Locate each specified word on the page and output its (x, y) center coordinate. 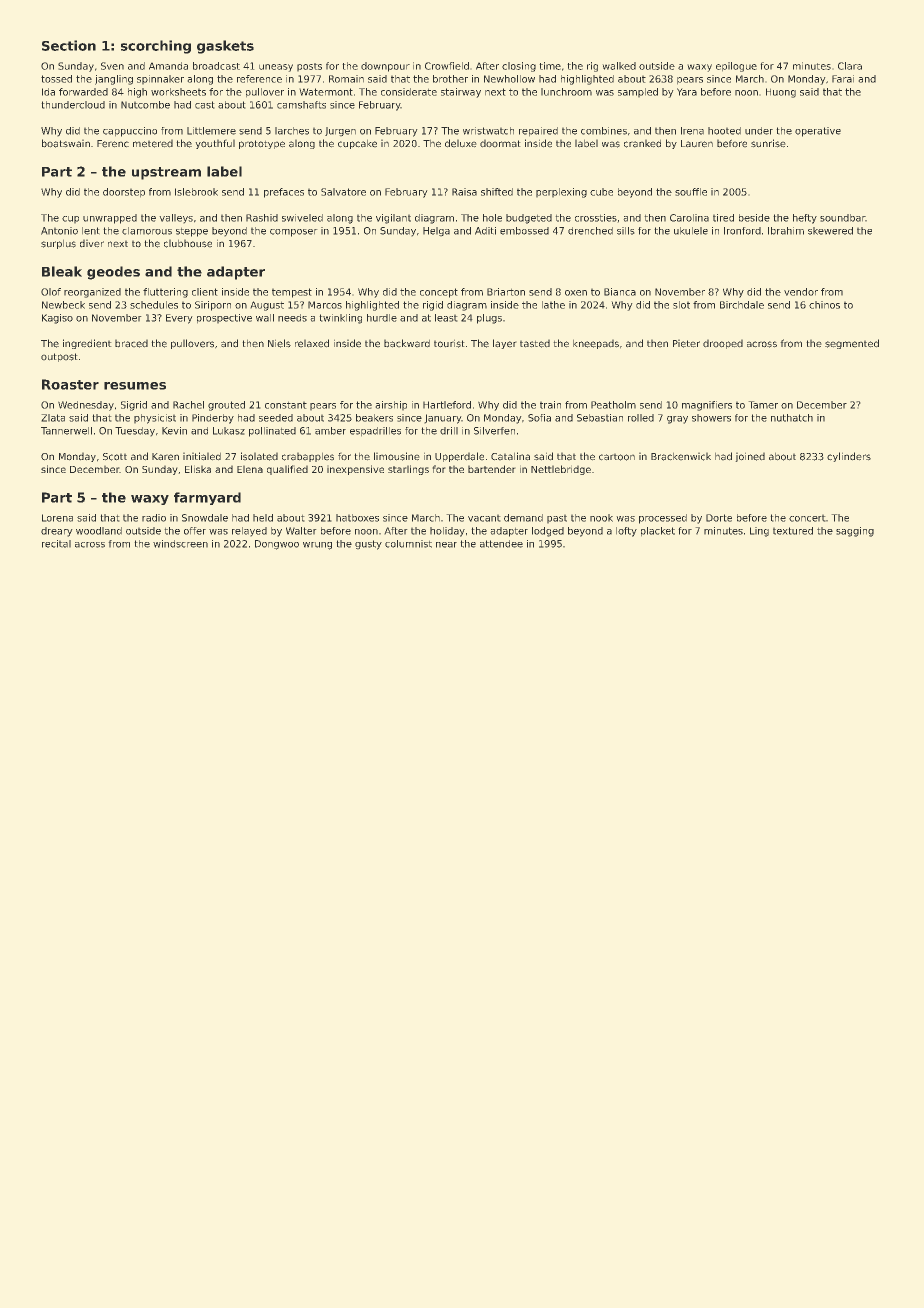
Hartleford (447, 405)
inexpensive (355, 470)
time (550, 66)
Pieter (686, 343)
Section (69, 45)
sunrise (768, 143)
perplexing (561, 193)
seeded (276, 418)
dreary (57, 532)
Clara (850, 66)
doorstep (124, 193)
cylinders (849, 457)
